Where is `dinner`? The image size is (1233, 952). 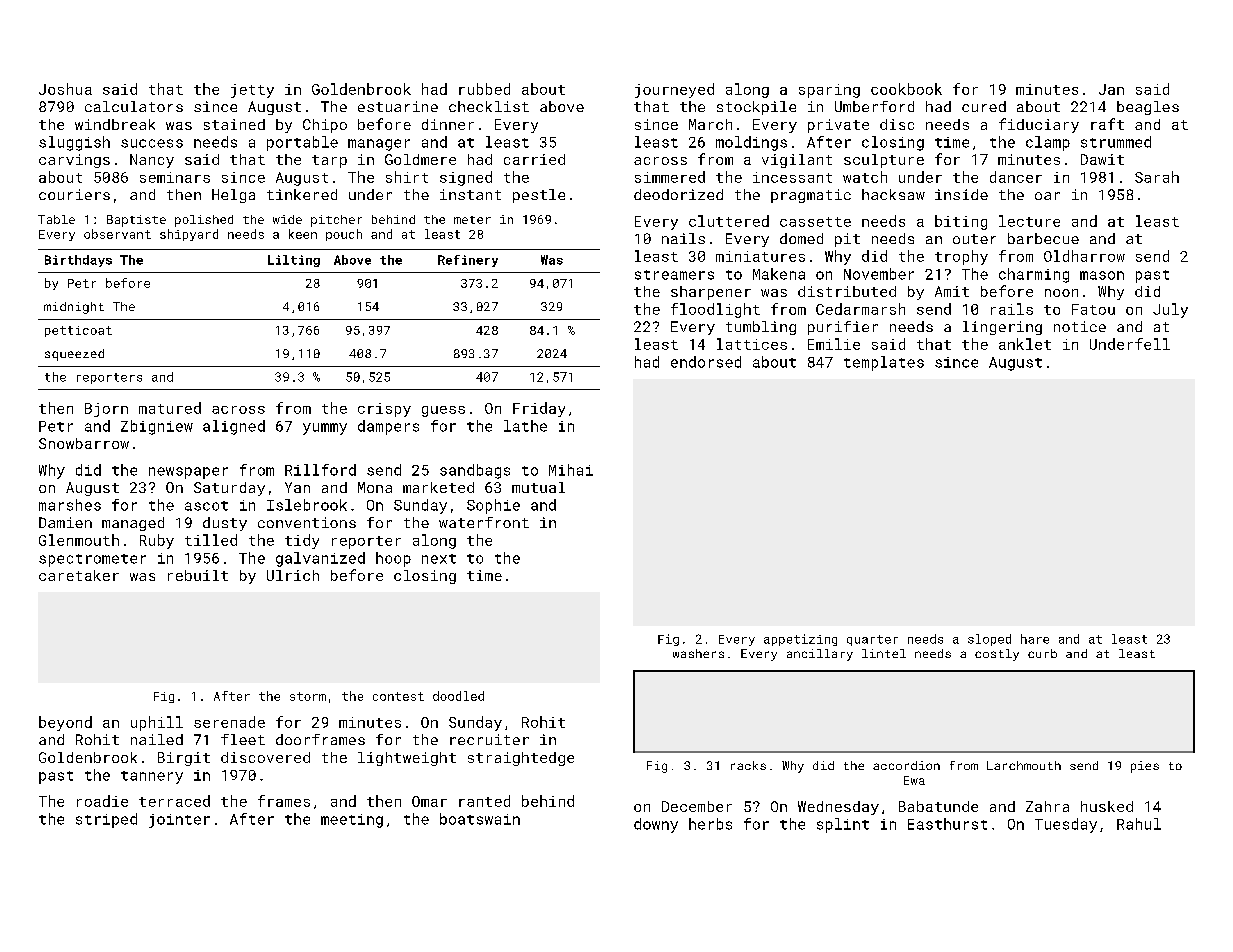 dinner is located at coordinates (448, 124).
